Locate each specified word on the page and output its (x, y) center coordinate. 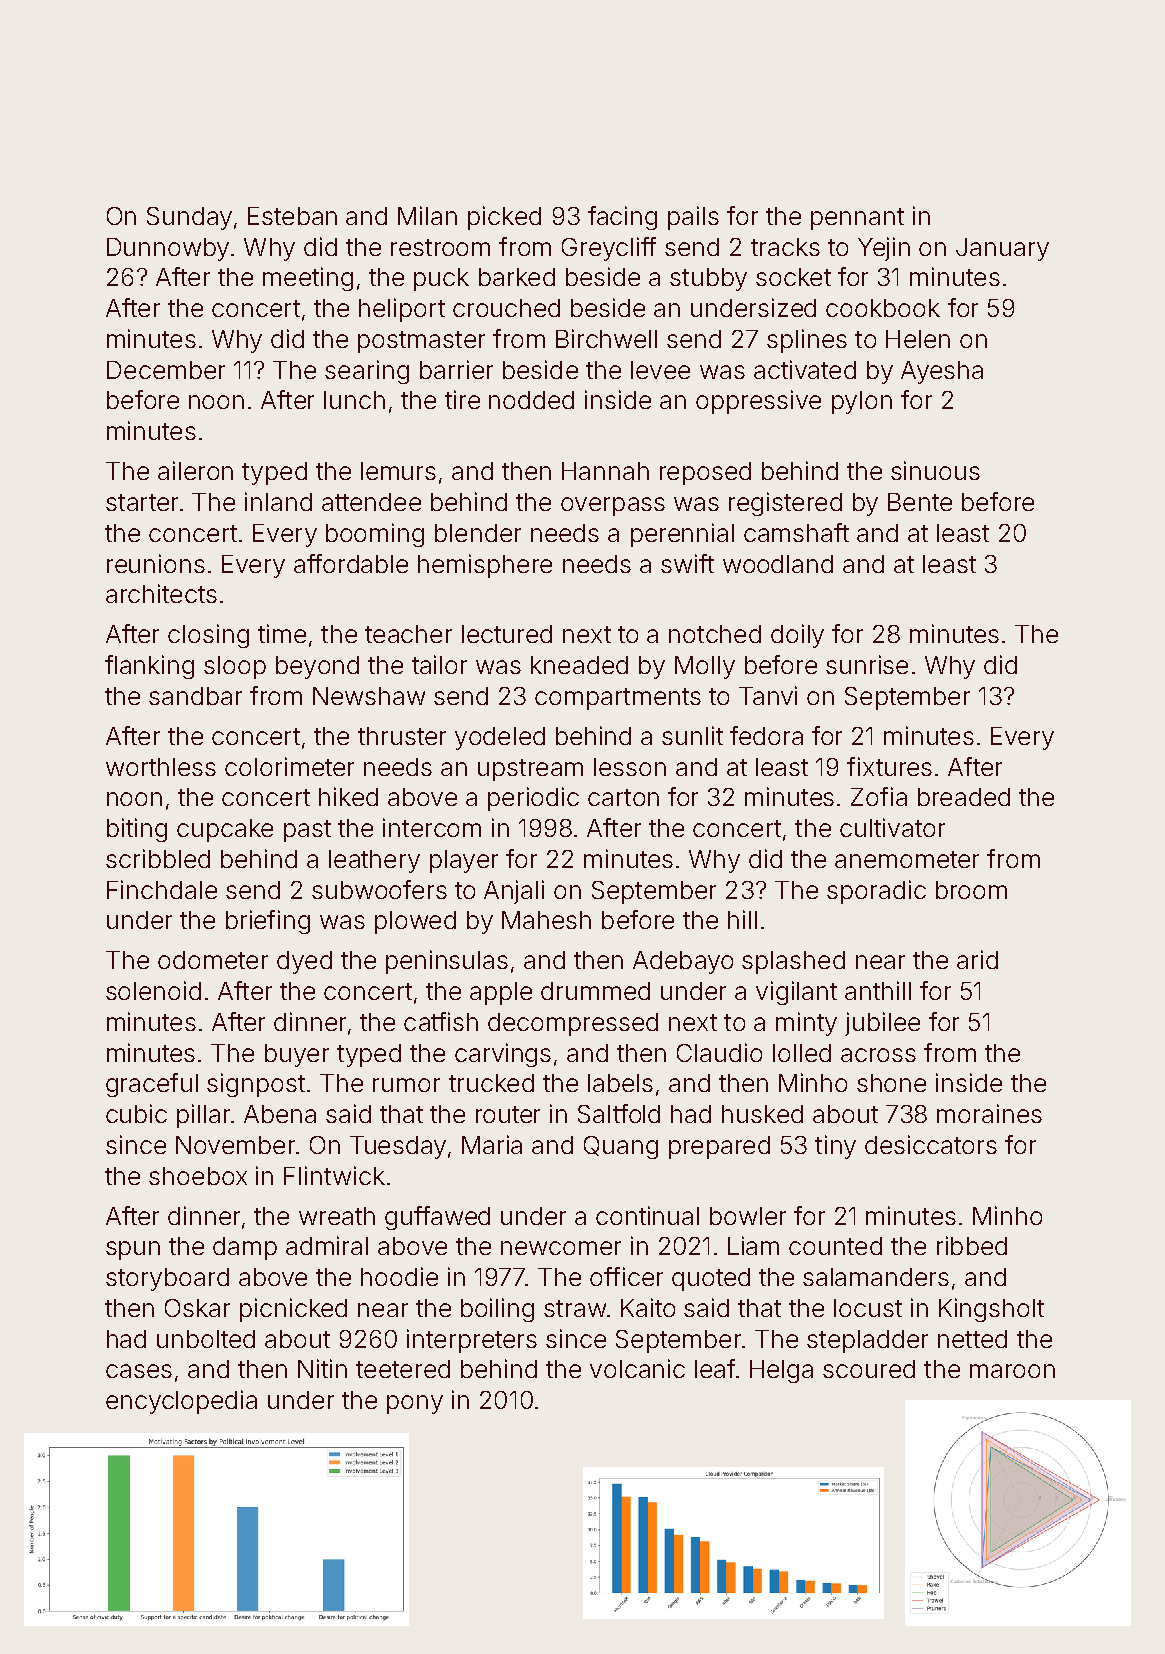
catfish (441, 1021)
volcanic (637, 1368)
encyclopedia (181, 1402)
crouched (506, 308)
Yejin (884, 249)
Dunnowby (168, 249)
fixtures (889, 766)
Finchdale (162, 889)
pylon (862, 402)
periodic (533, 799)
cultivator (892, 827)
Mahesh (546, 920)
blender (478, 533)
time (282, 633)
